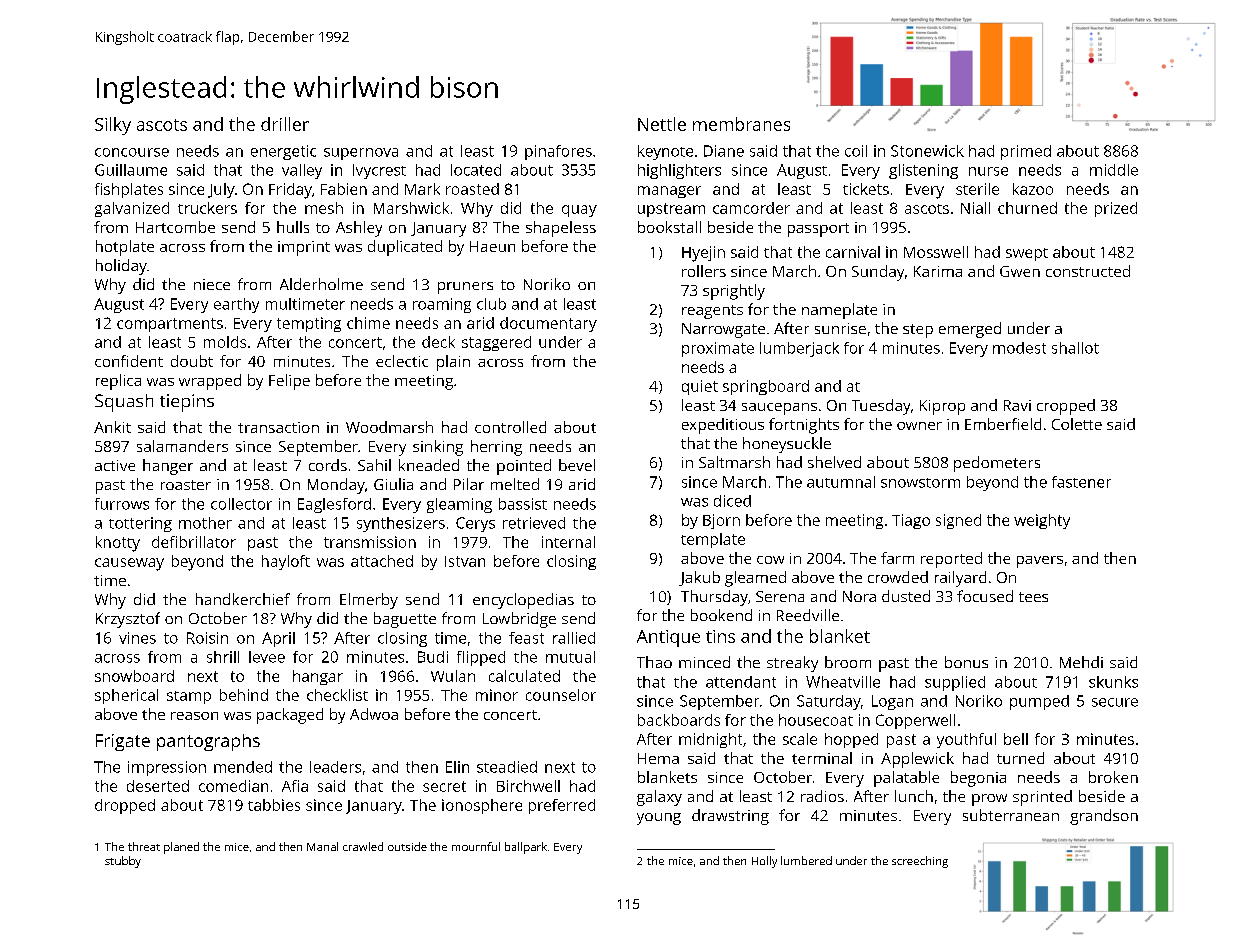 This screenshot has height=952, width=1233. Describe the element at coordinates (113, 126) in the screenshot. I see `Silky` at that location.
